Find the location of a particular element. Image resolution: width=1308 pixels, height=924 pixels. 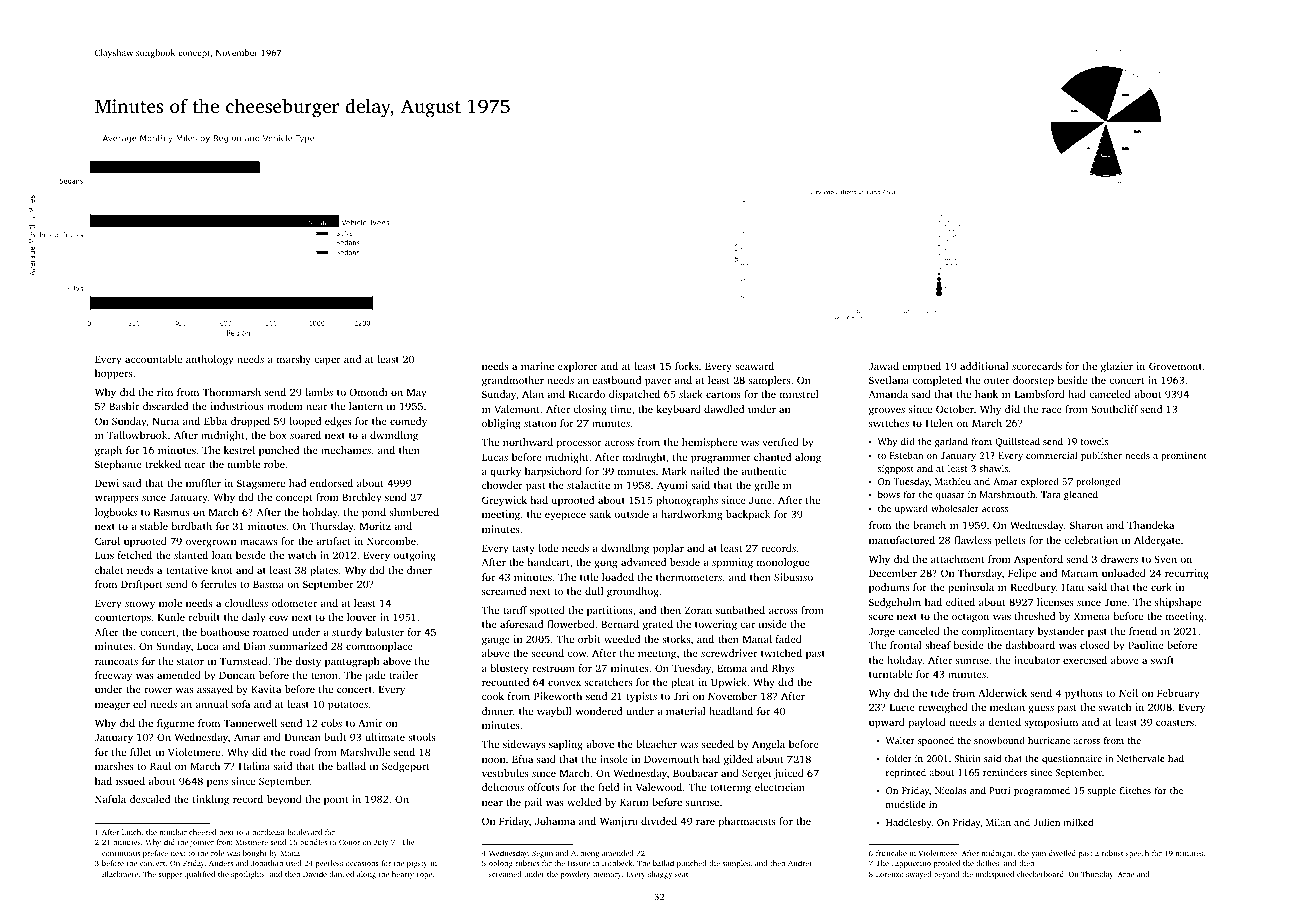

Amir is located at coordinates (370, 723).
